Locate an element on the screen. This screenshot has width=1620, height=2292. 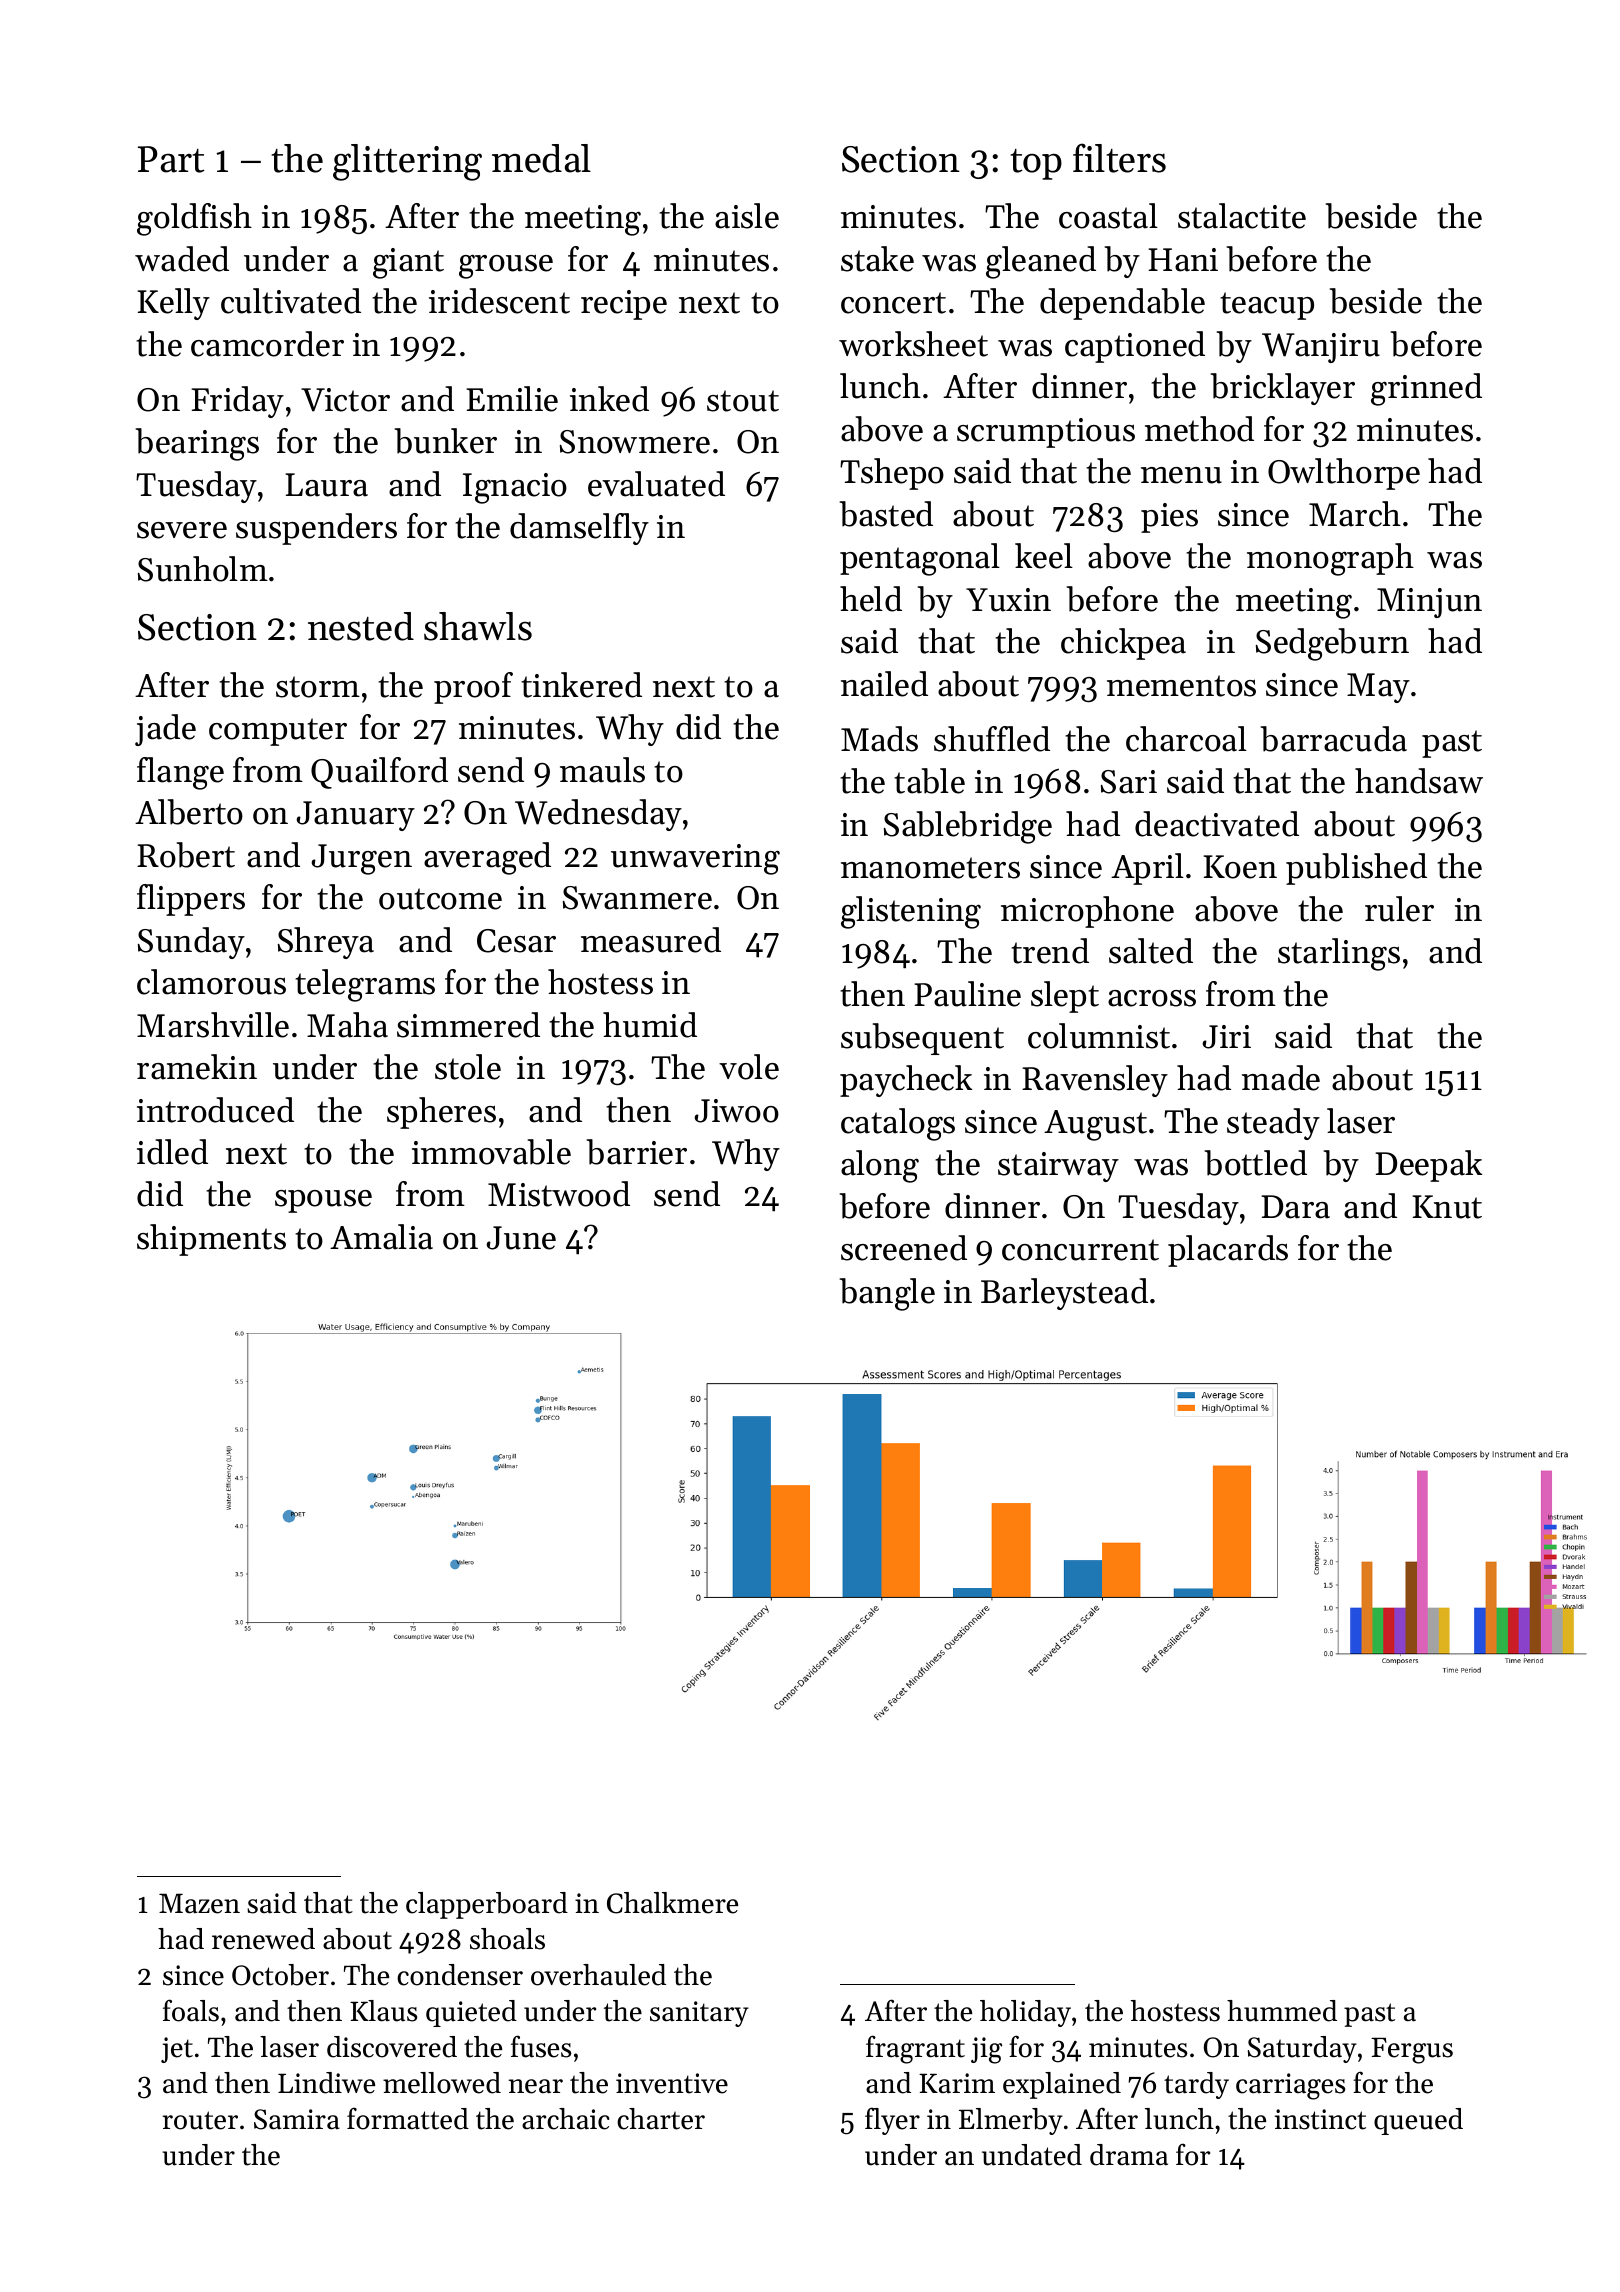
router is located at coordinates (200, 2120).
